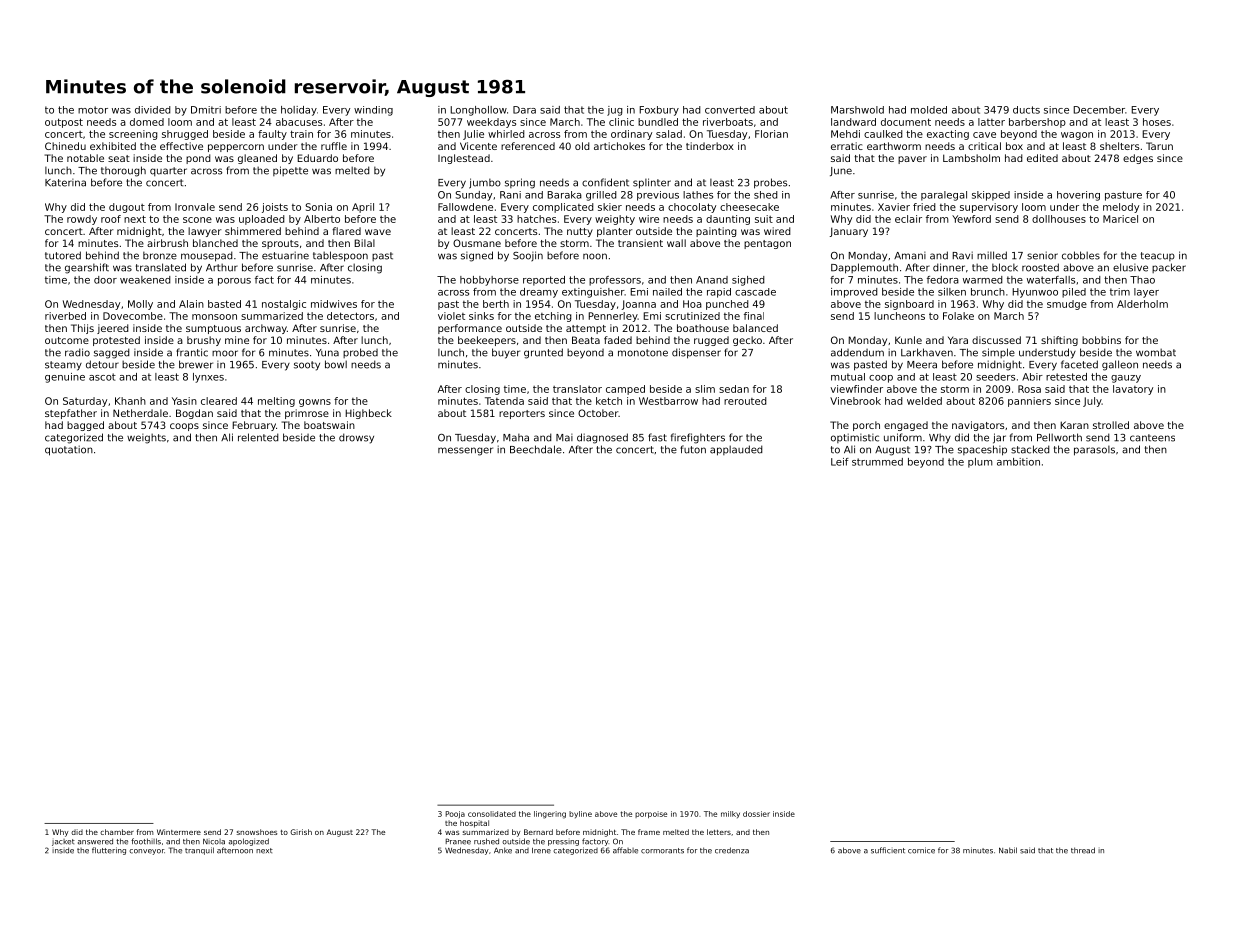 Image resolution: width=1233 pixels, height=952 pixels. I want to click on Irene, so click(541, 851).
